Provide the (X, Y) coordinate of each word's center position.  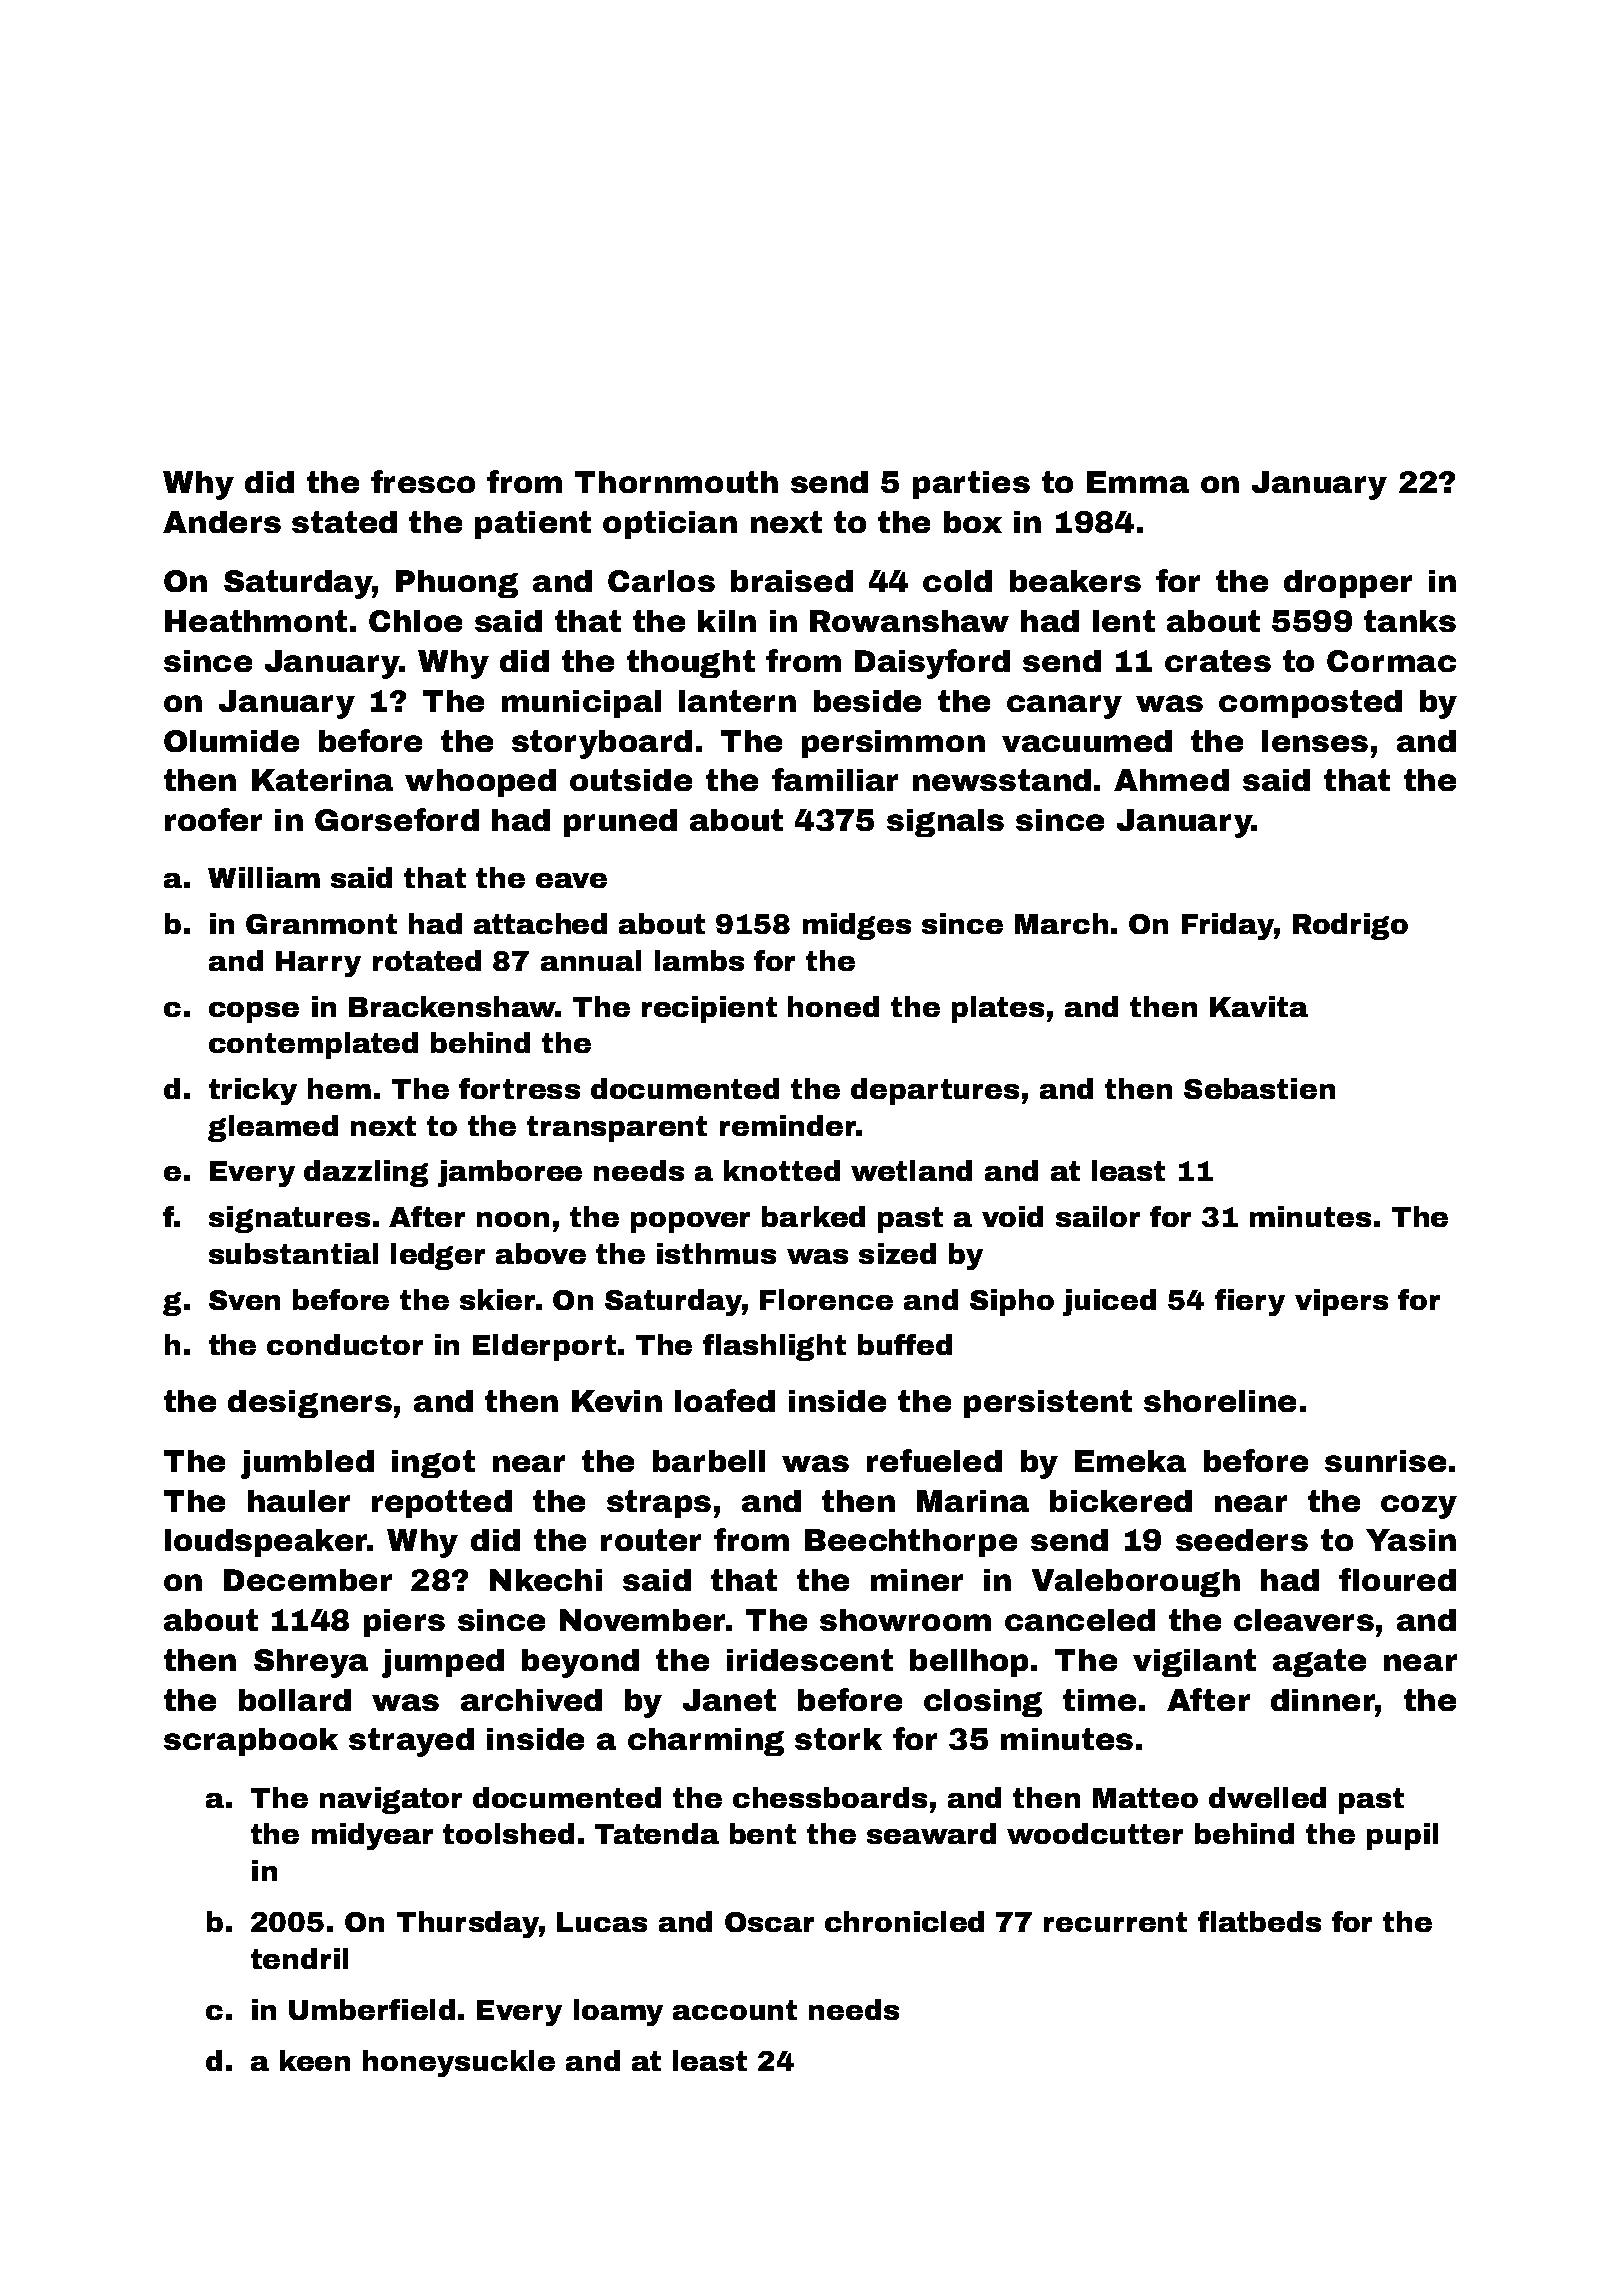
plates (998, 1009)
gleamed (273, 1128)
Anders (222, 522)
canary (1064, 707)
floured (1397, 1579)
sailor (1098, 1216)
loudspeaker (266, 1543)
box (973, 522)
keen (315, 2060)
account (735, 2010)
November (642, 1620)
